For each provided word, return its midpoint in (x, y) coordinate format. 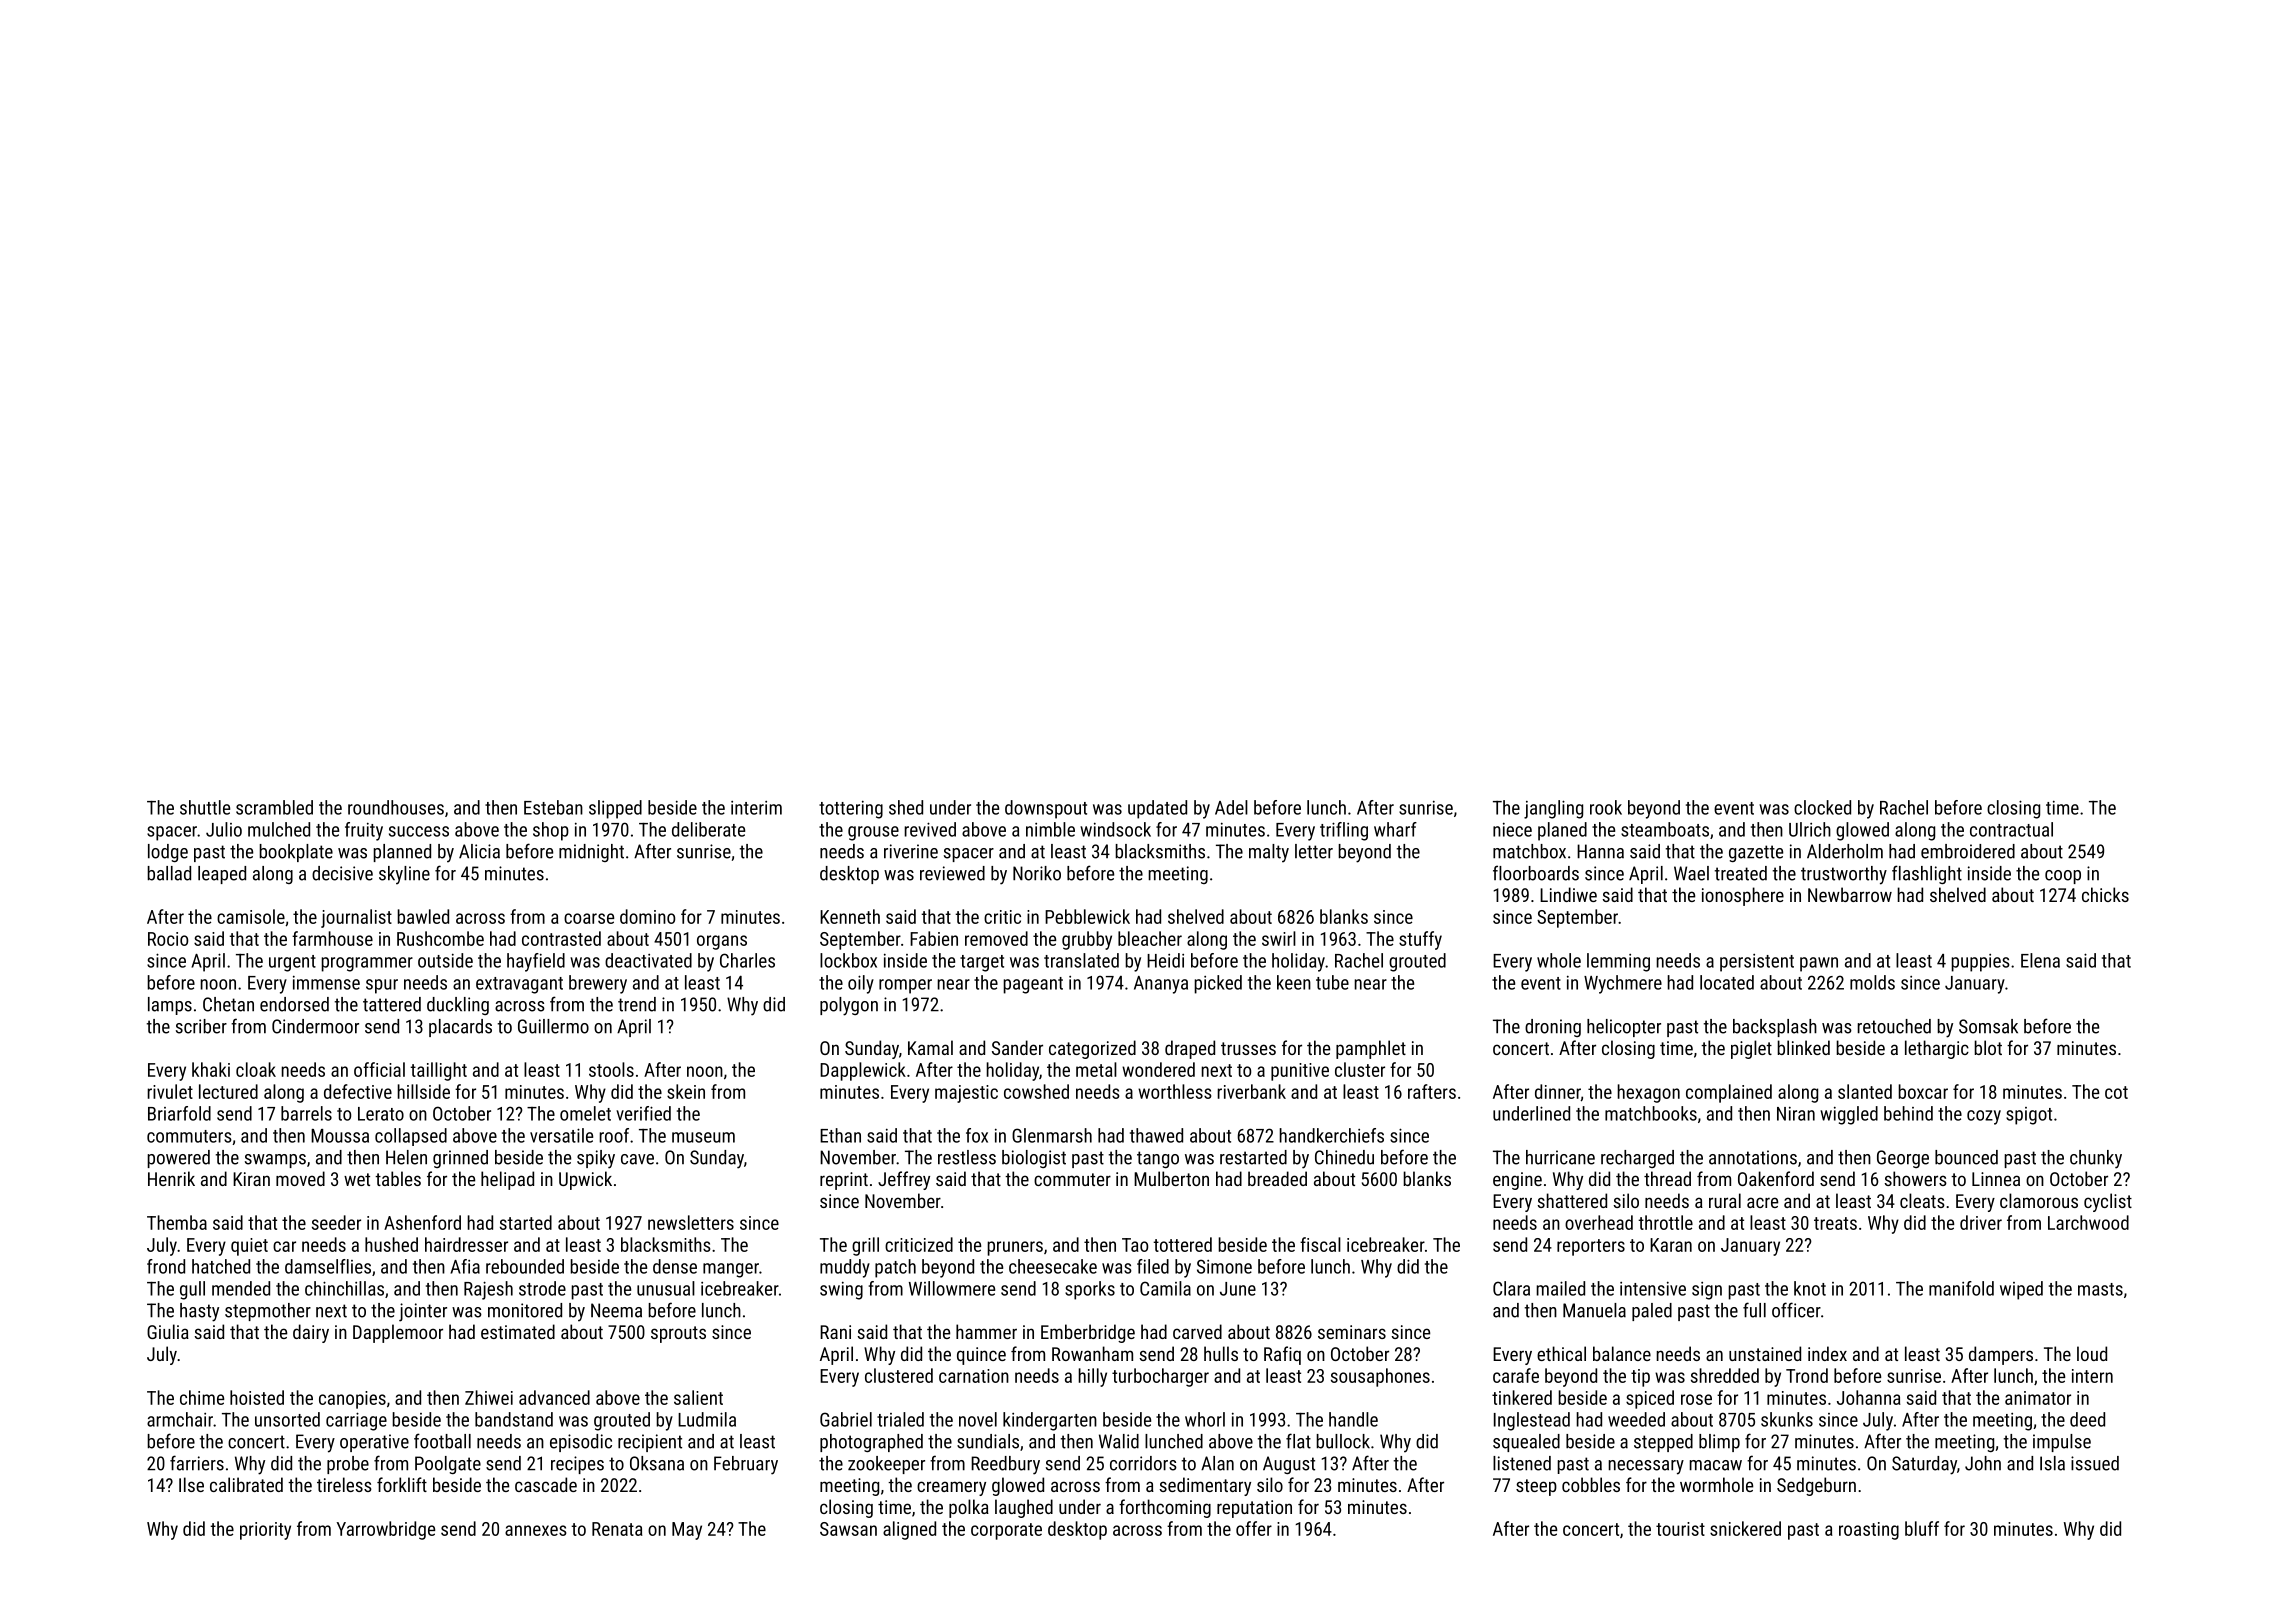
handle (1353, 1419)
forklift (402, 1484)
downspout (1046, 809)
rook (1606, 807)
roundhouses (396, 807)
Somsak (1988, 1026)
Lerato (381, 1114)
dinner (1558, 1092)
